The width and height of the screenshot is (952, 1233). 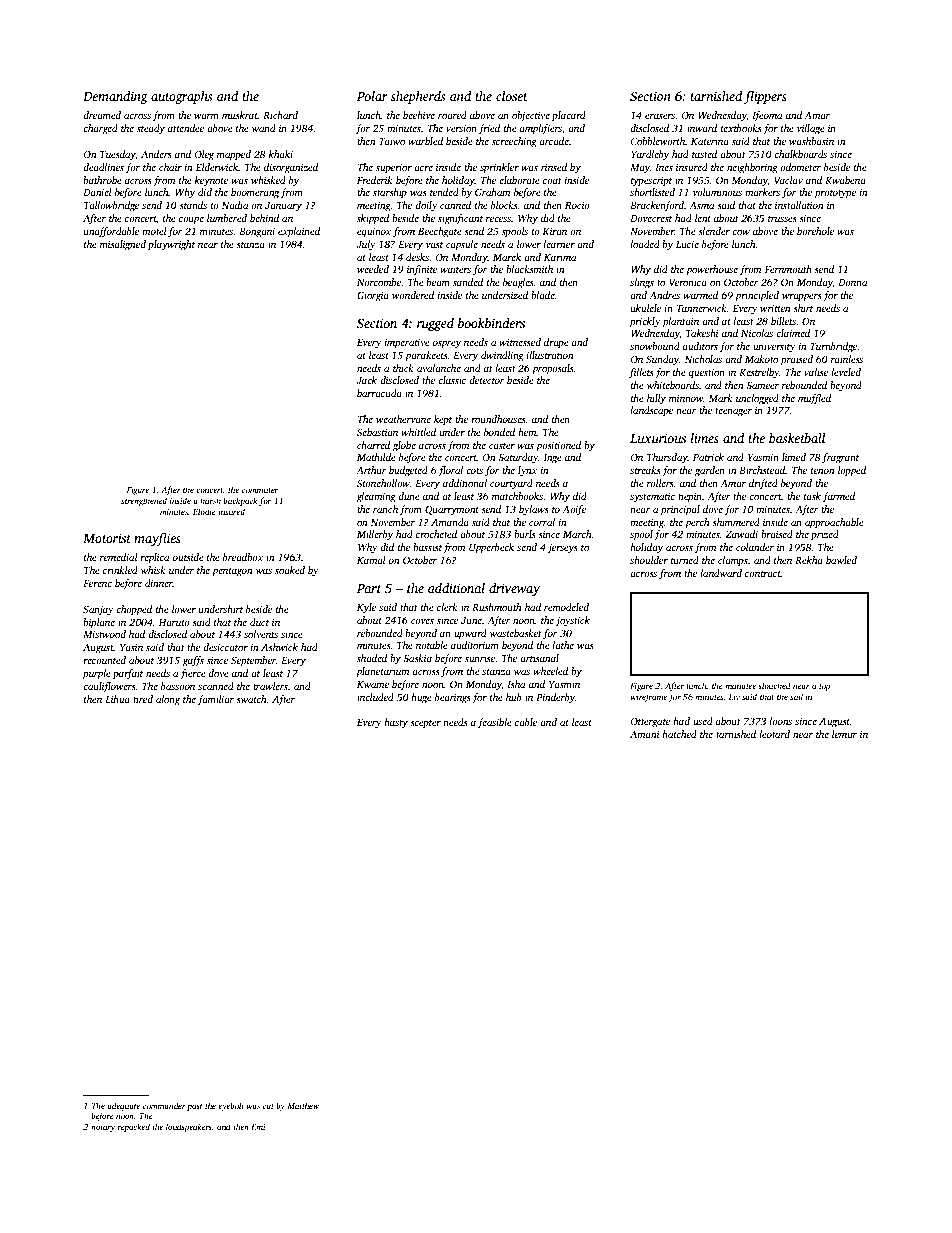 What do you see at coordinates (123, 1106) in the screenshot?
I see `adequate` at bounding box center [123, 1106].
